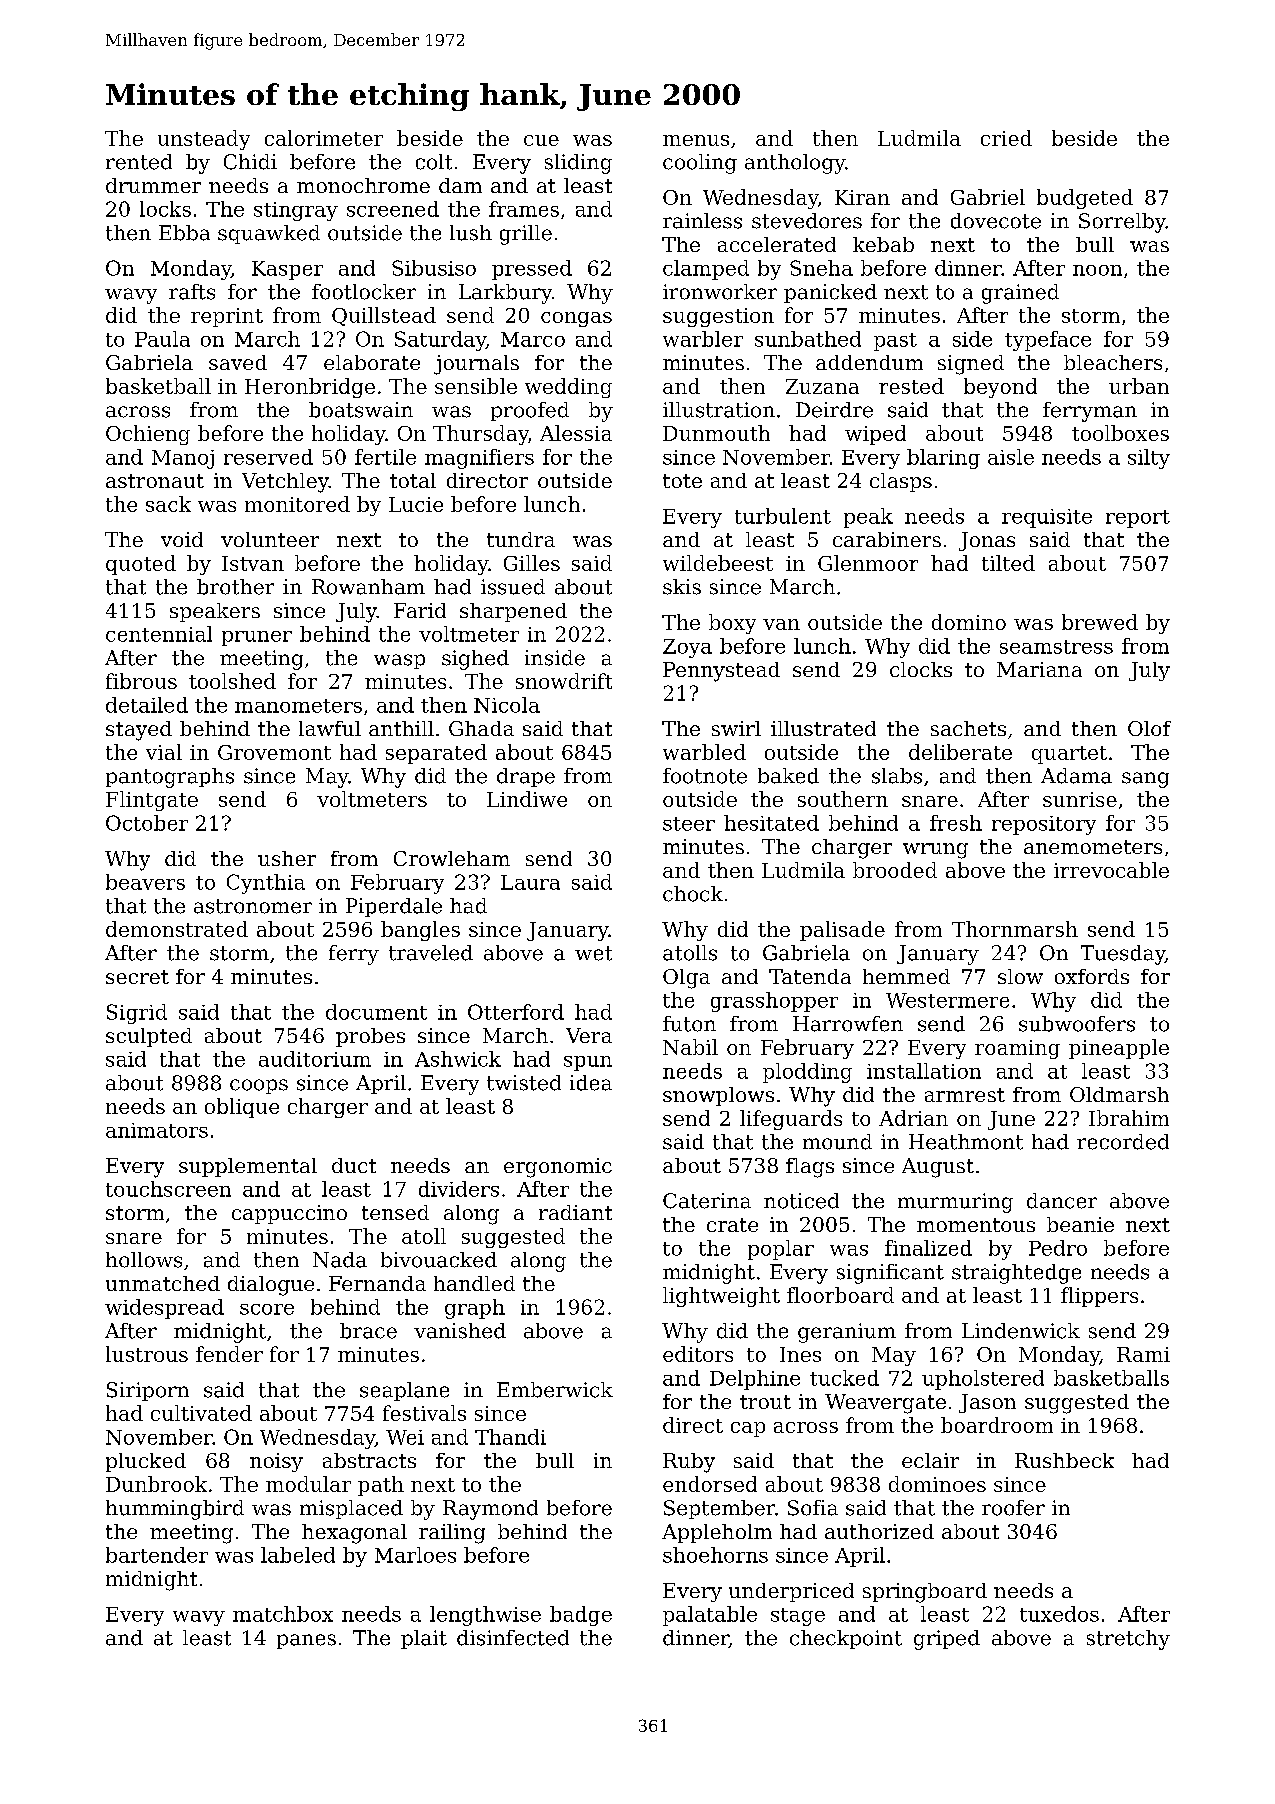  Describe the element at coordinates (168, 1189) in the screenshot. I see `touchscreen` at that location.
